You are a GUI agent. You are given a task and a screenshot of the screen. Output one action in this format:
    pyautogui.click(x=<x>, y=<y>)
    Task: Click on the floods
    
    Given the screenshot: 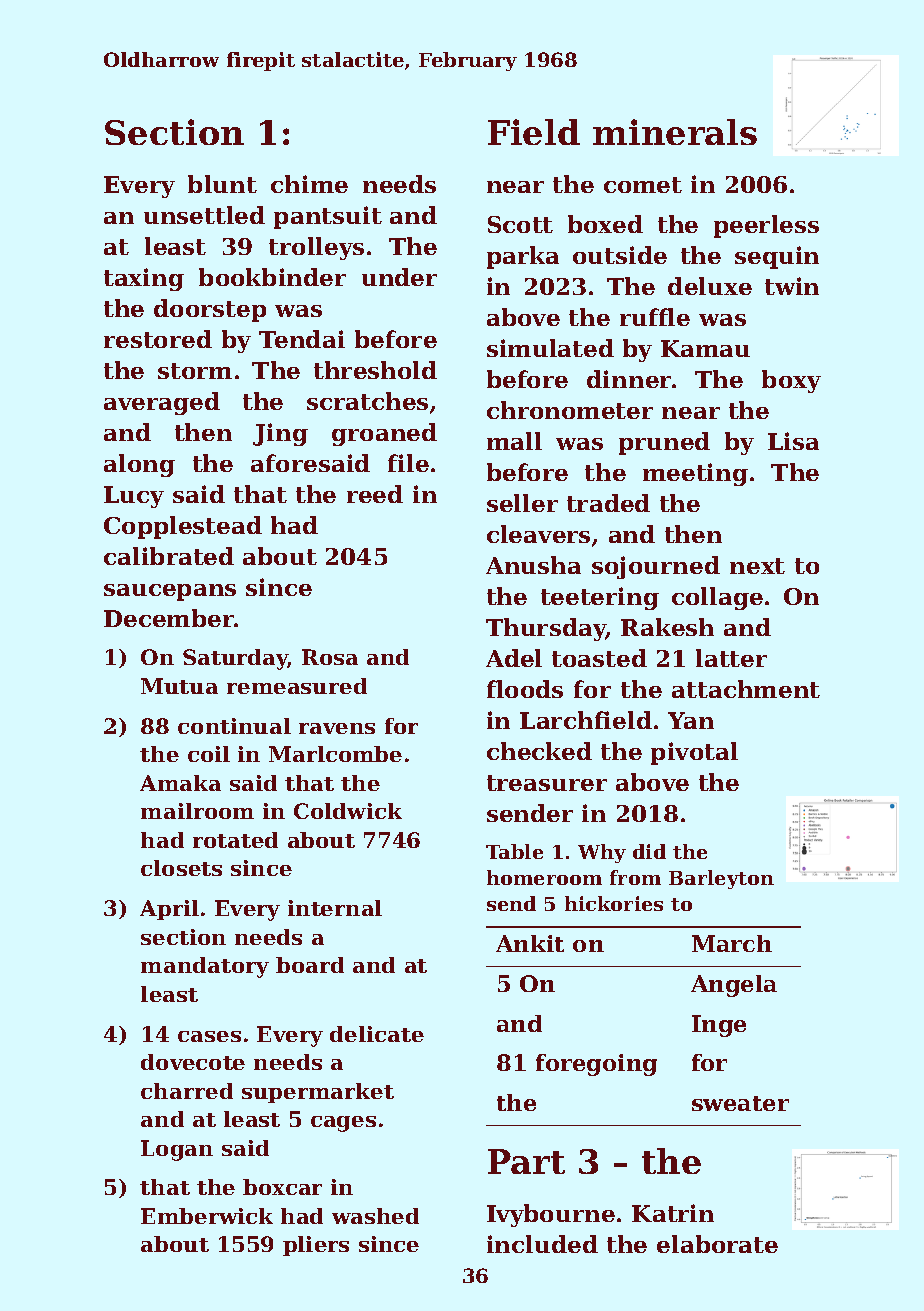 What is the action you would take?
    pyautogui.click(x=525, y=689)
